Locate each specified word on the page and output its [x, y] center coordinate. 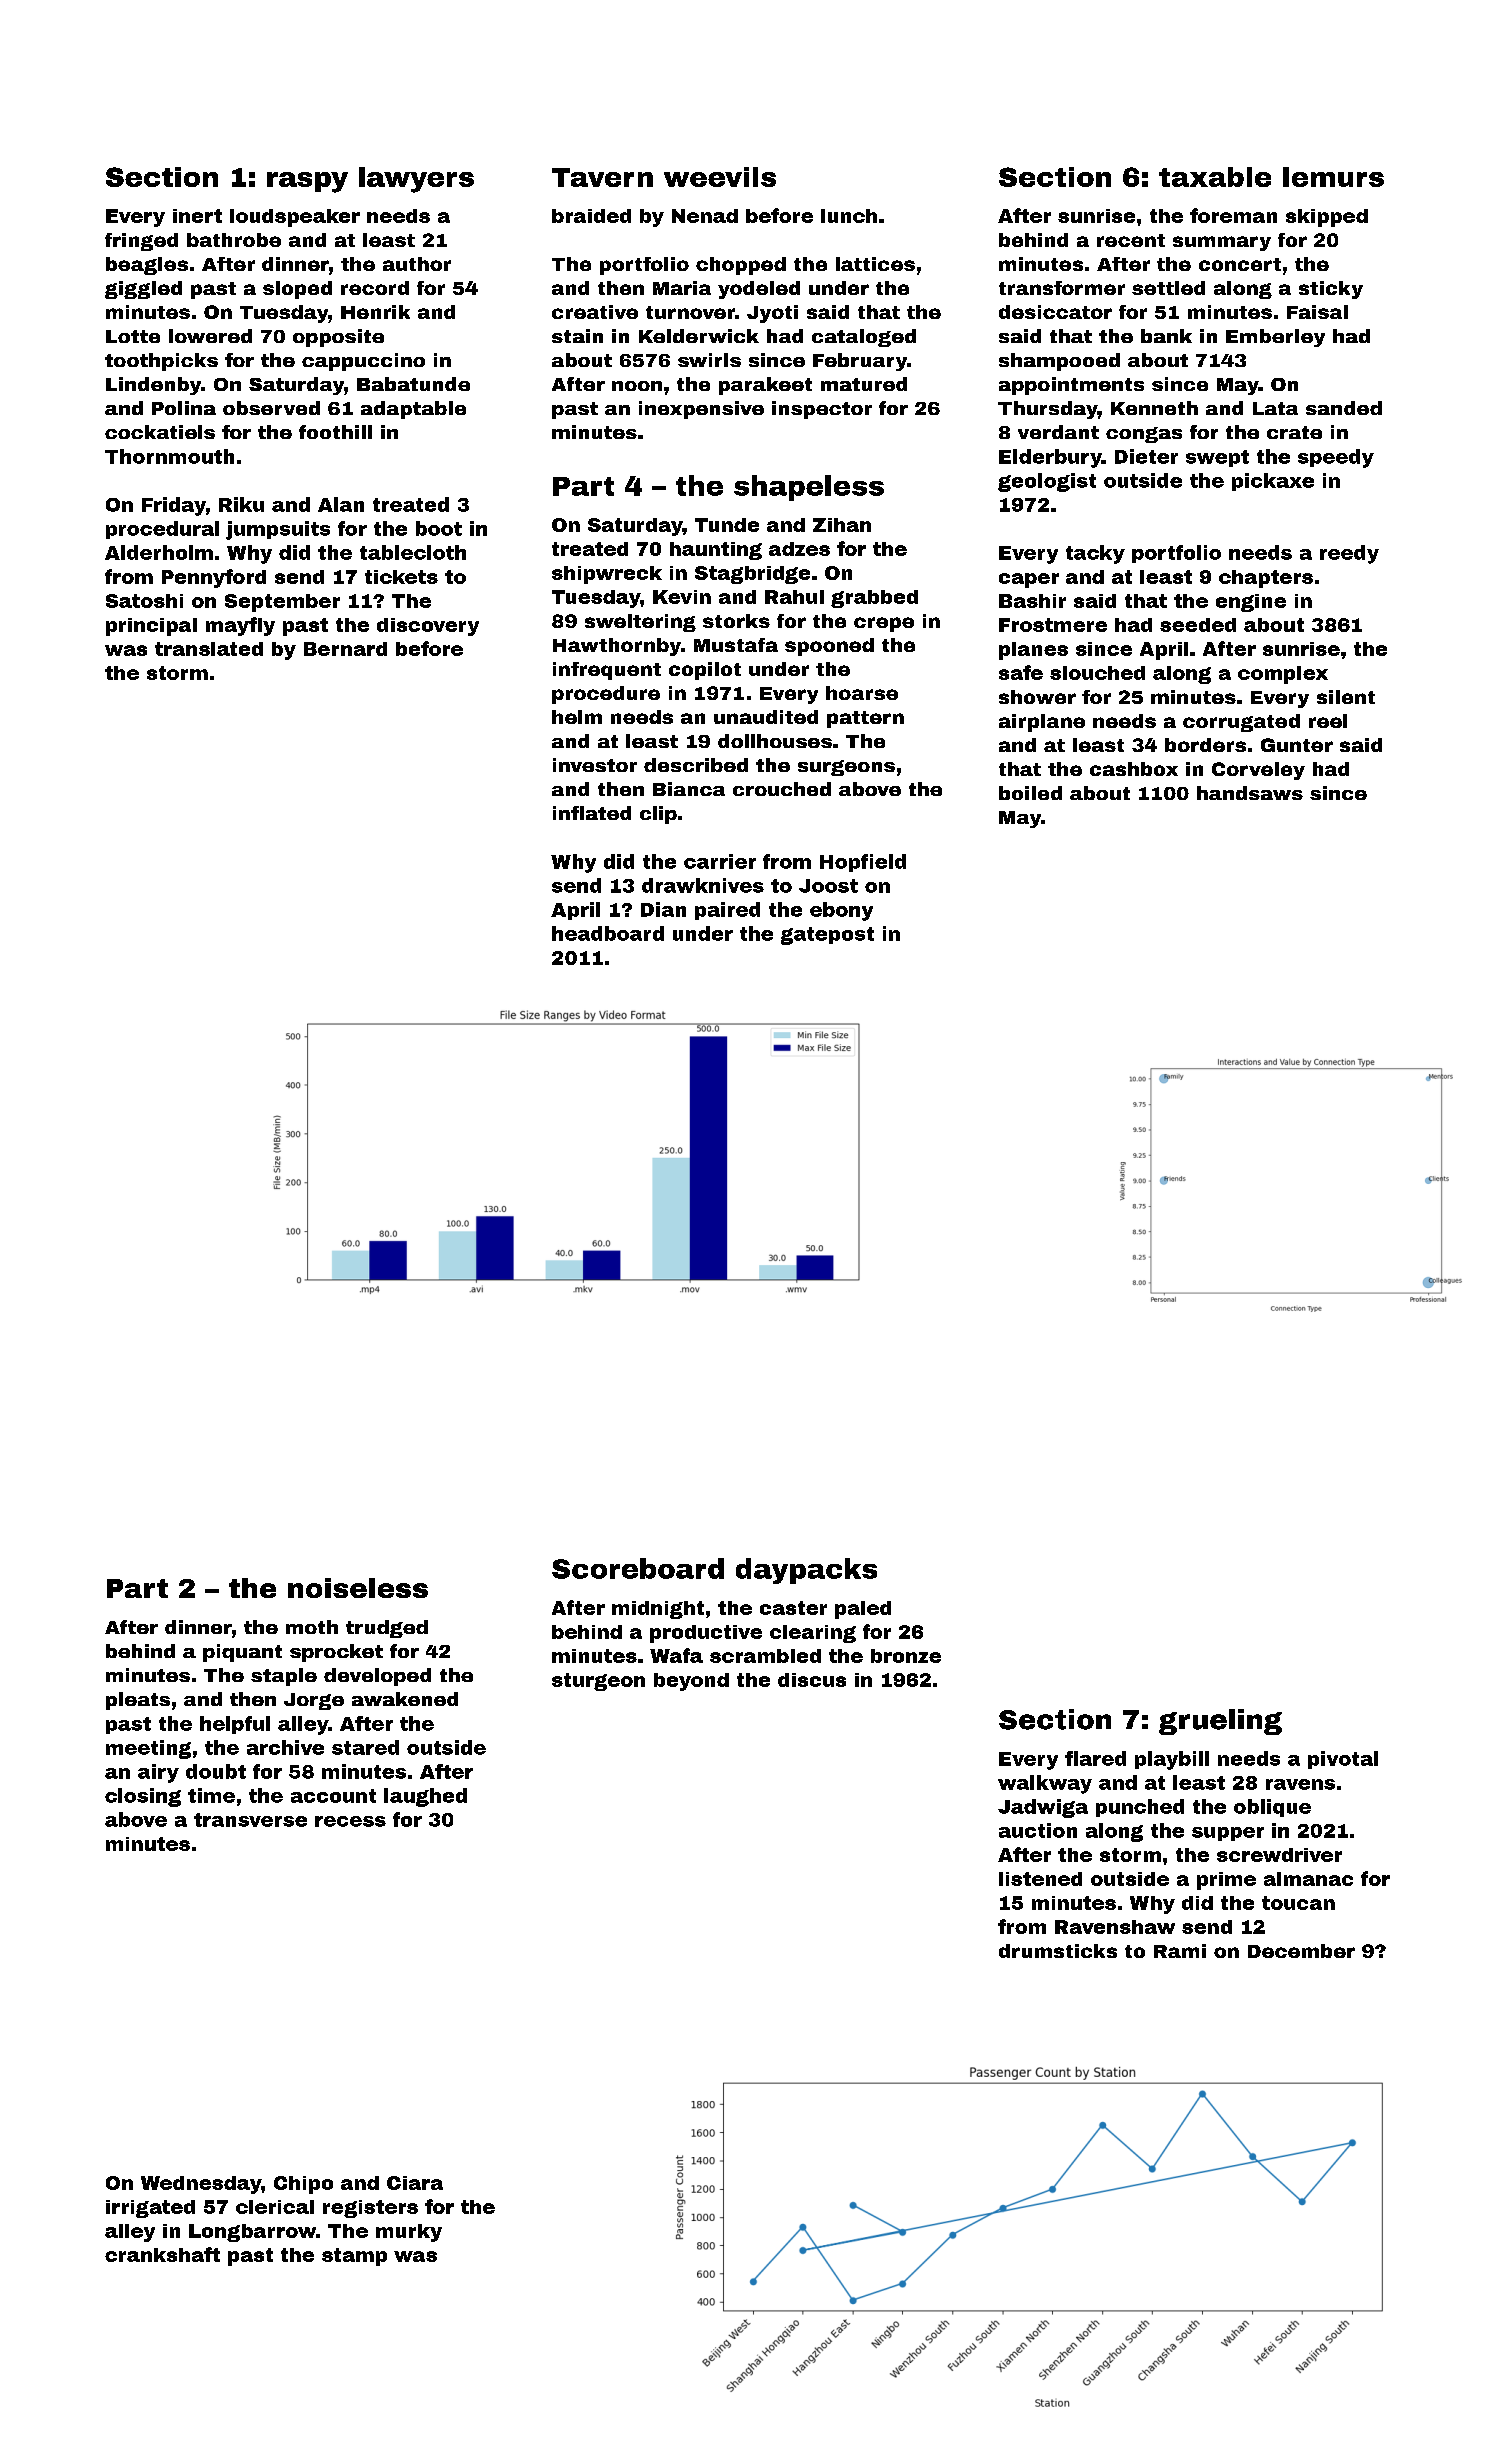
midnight [658, 1610]
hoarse [862, 693]
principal [151, 627]
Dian [663, 909]
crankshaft [162, 2254]
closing [143, 1797]
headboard [608, 933]
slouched [1097, 673]
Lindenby [153, 386]
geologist [1047, 482]
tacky [1095, 554]
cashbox [1134, 769]
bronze [906, 1656]
